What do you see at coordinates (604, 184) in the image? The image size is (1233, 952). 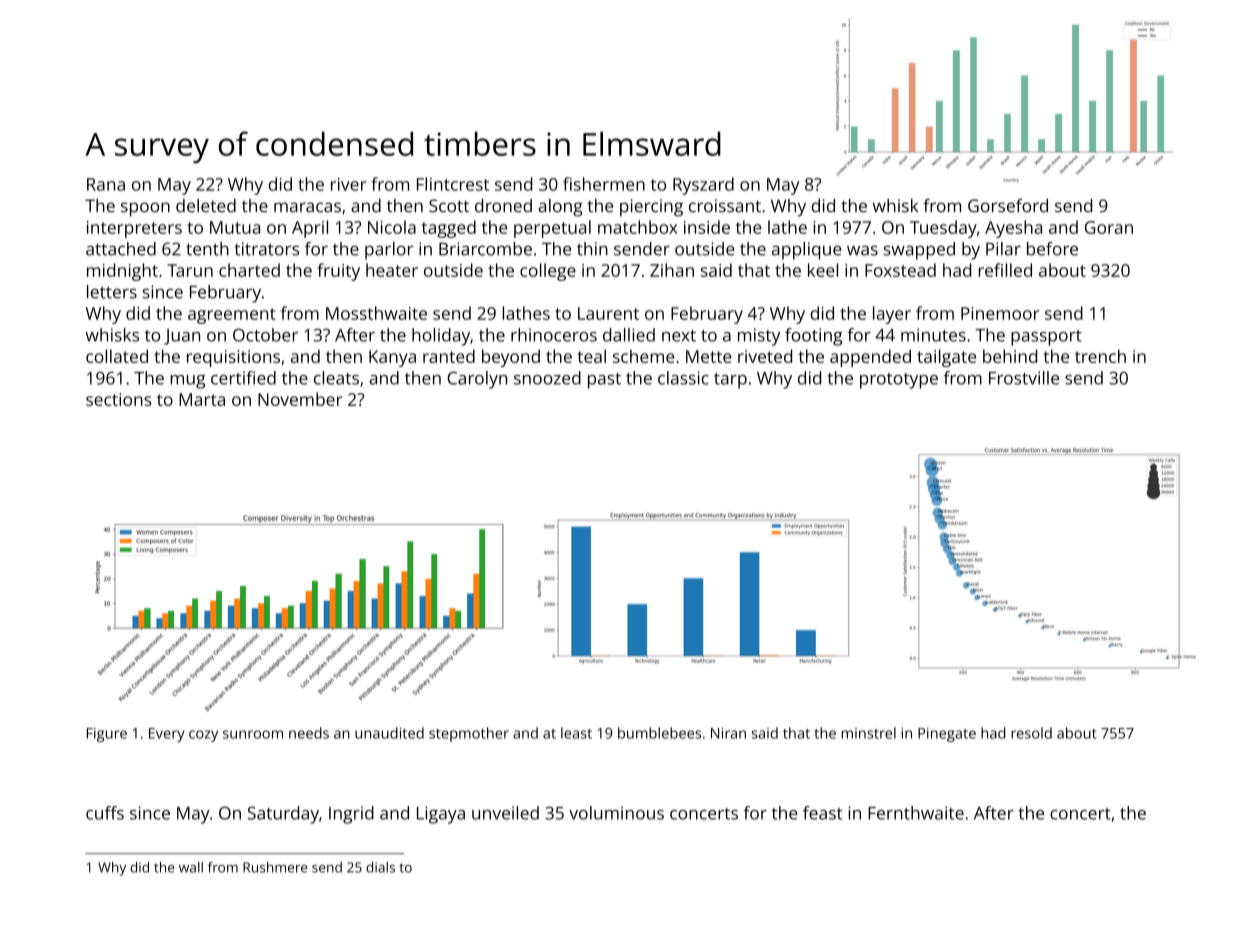 I see `fishermen` at bounding box center [604, 184].
